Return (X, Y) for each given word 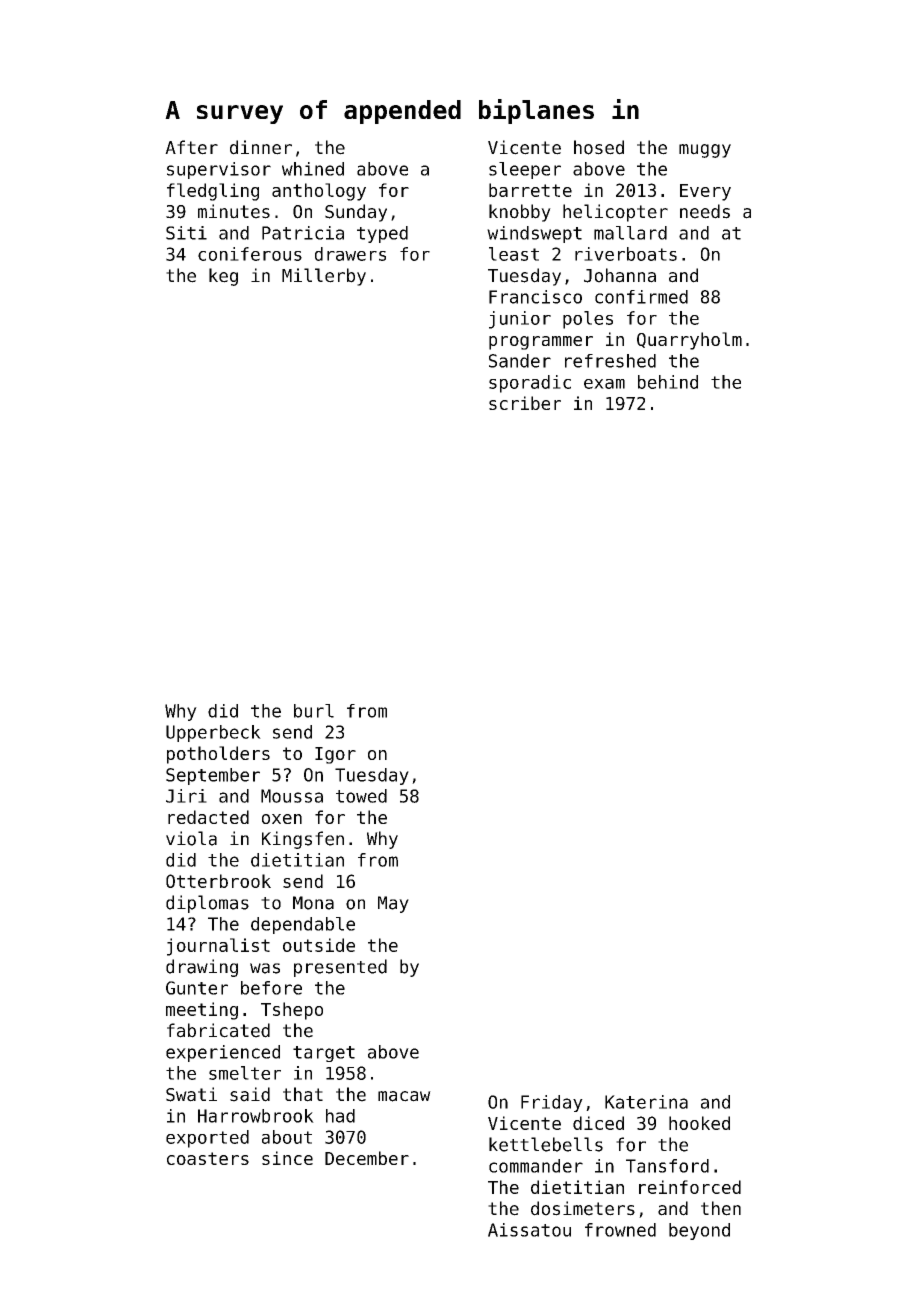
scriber (525, 403)
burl (314, 711)
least (514, 254)
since (287, 1158)
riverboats (626, 254)
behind (668, 382)
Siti (186, 233)
